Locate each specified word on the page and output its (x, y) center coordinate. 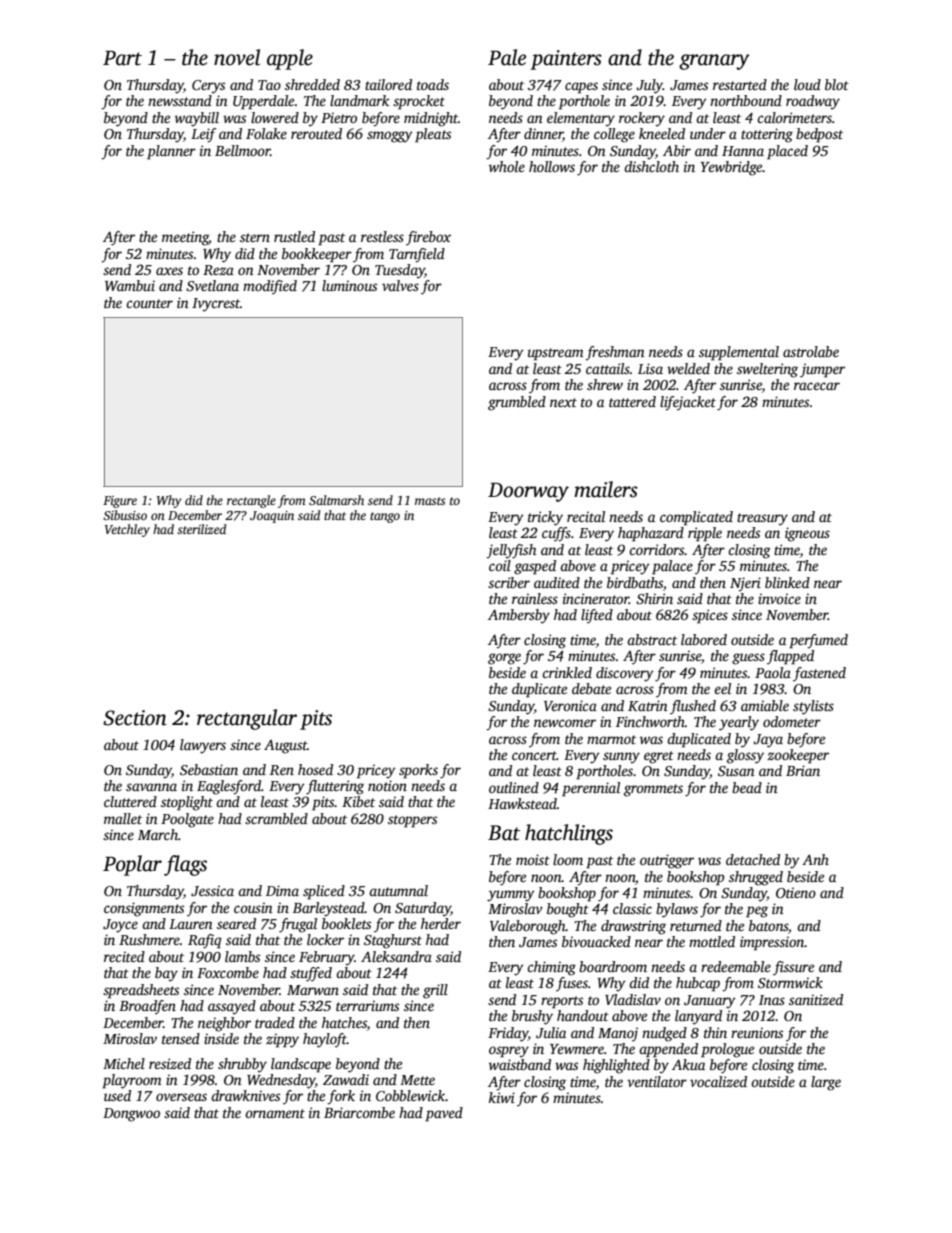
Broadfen (147, 1007)
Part (122, 58)
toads (433, 84)
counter (149, 303)
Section (135, 718)
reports (562, 1002)
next (563, 402)
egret (659, 757)
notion (387, 785)
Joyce (120, 926)
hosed (315, 769)
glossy (745, 756)
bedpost (819, 135)
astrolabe (811, 351)
